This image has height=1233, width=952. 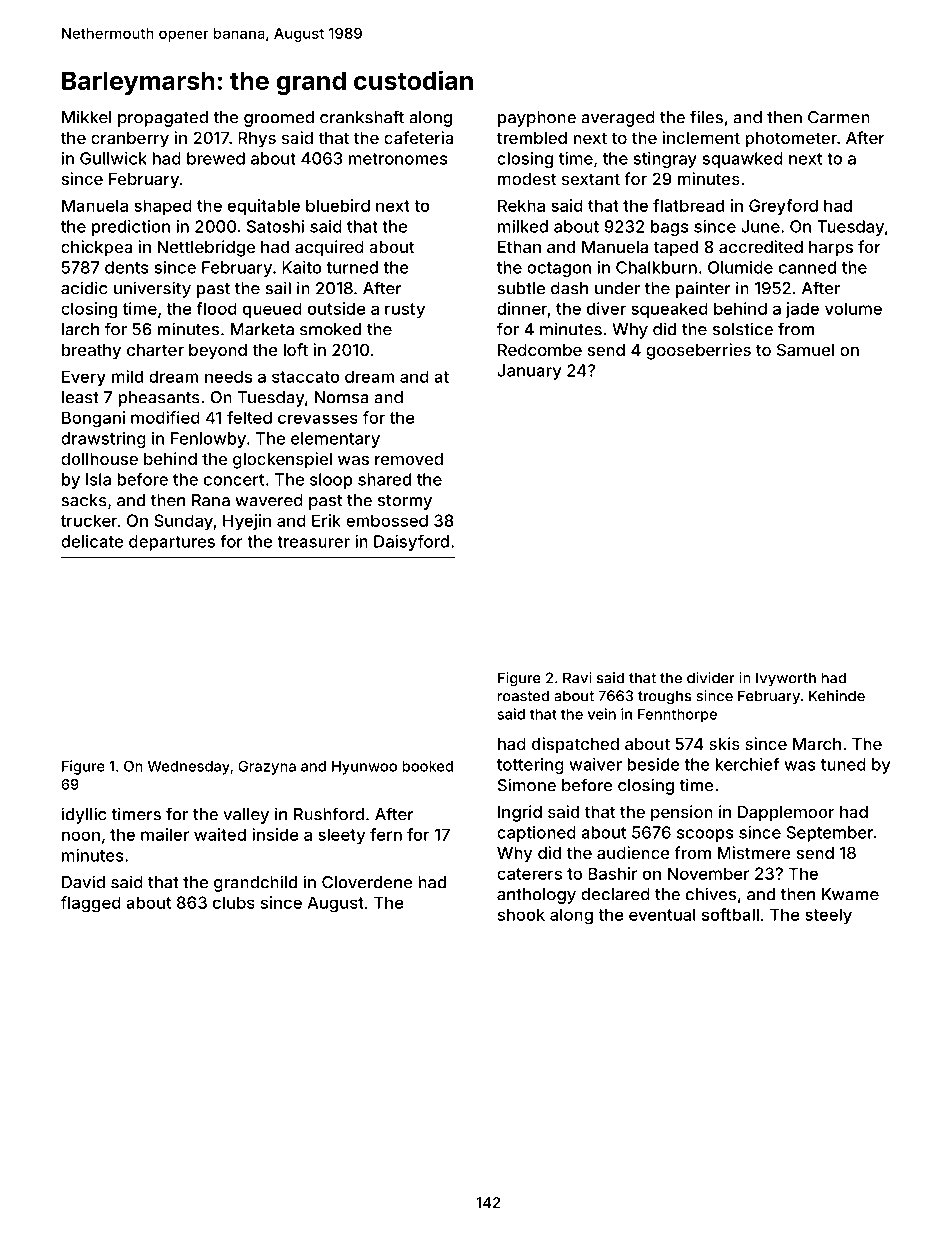 What do you see at coordinates (92, 541) in the image?
I see `delicate` at bounding box center [92, 541].
